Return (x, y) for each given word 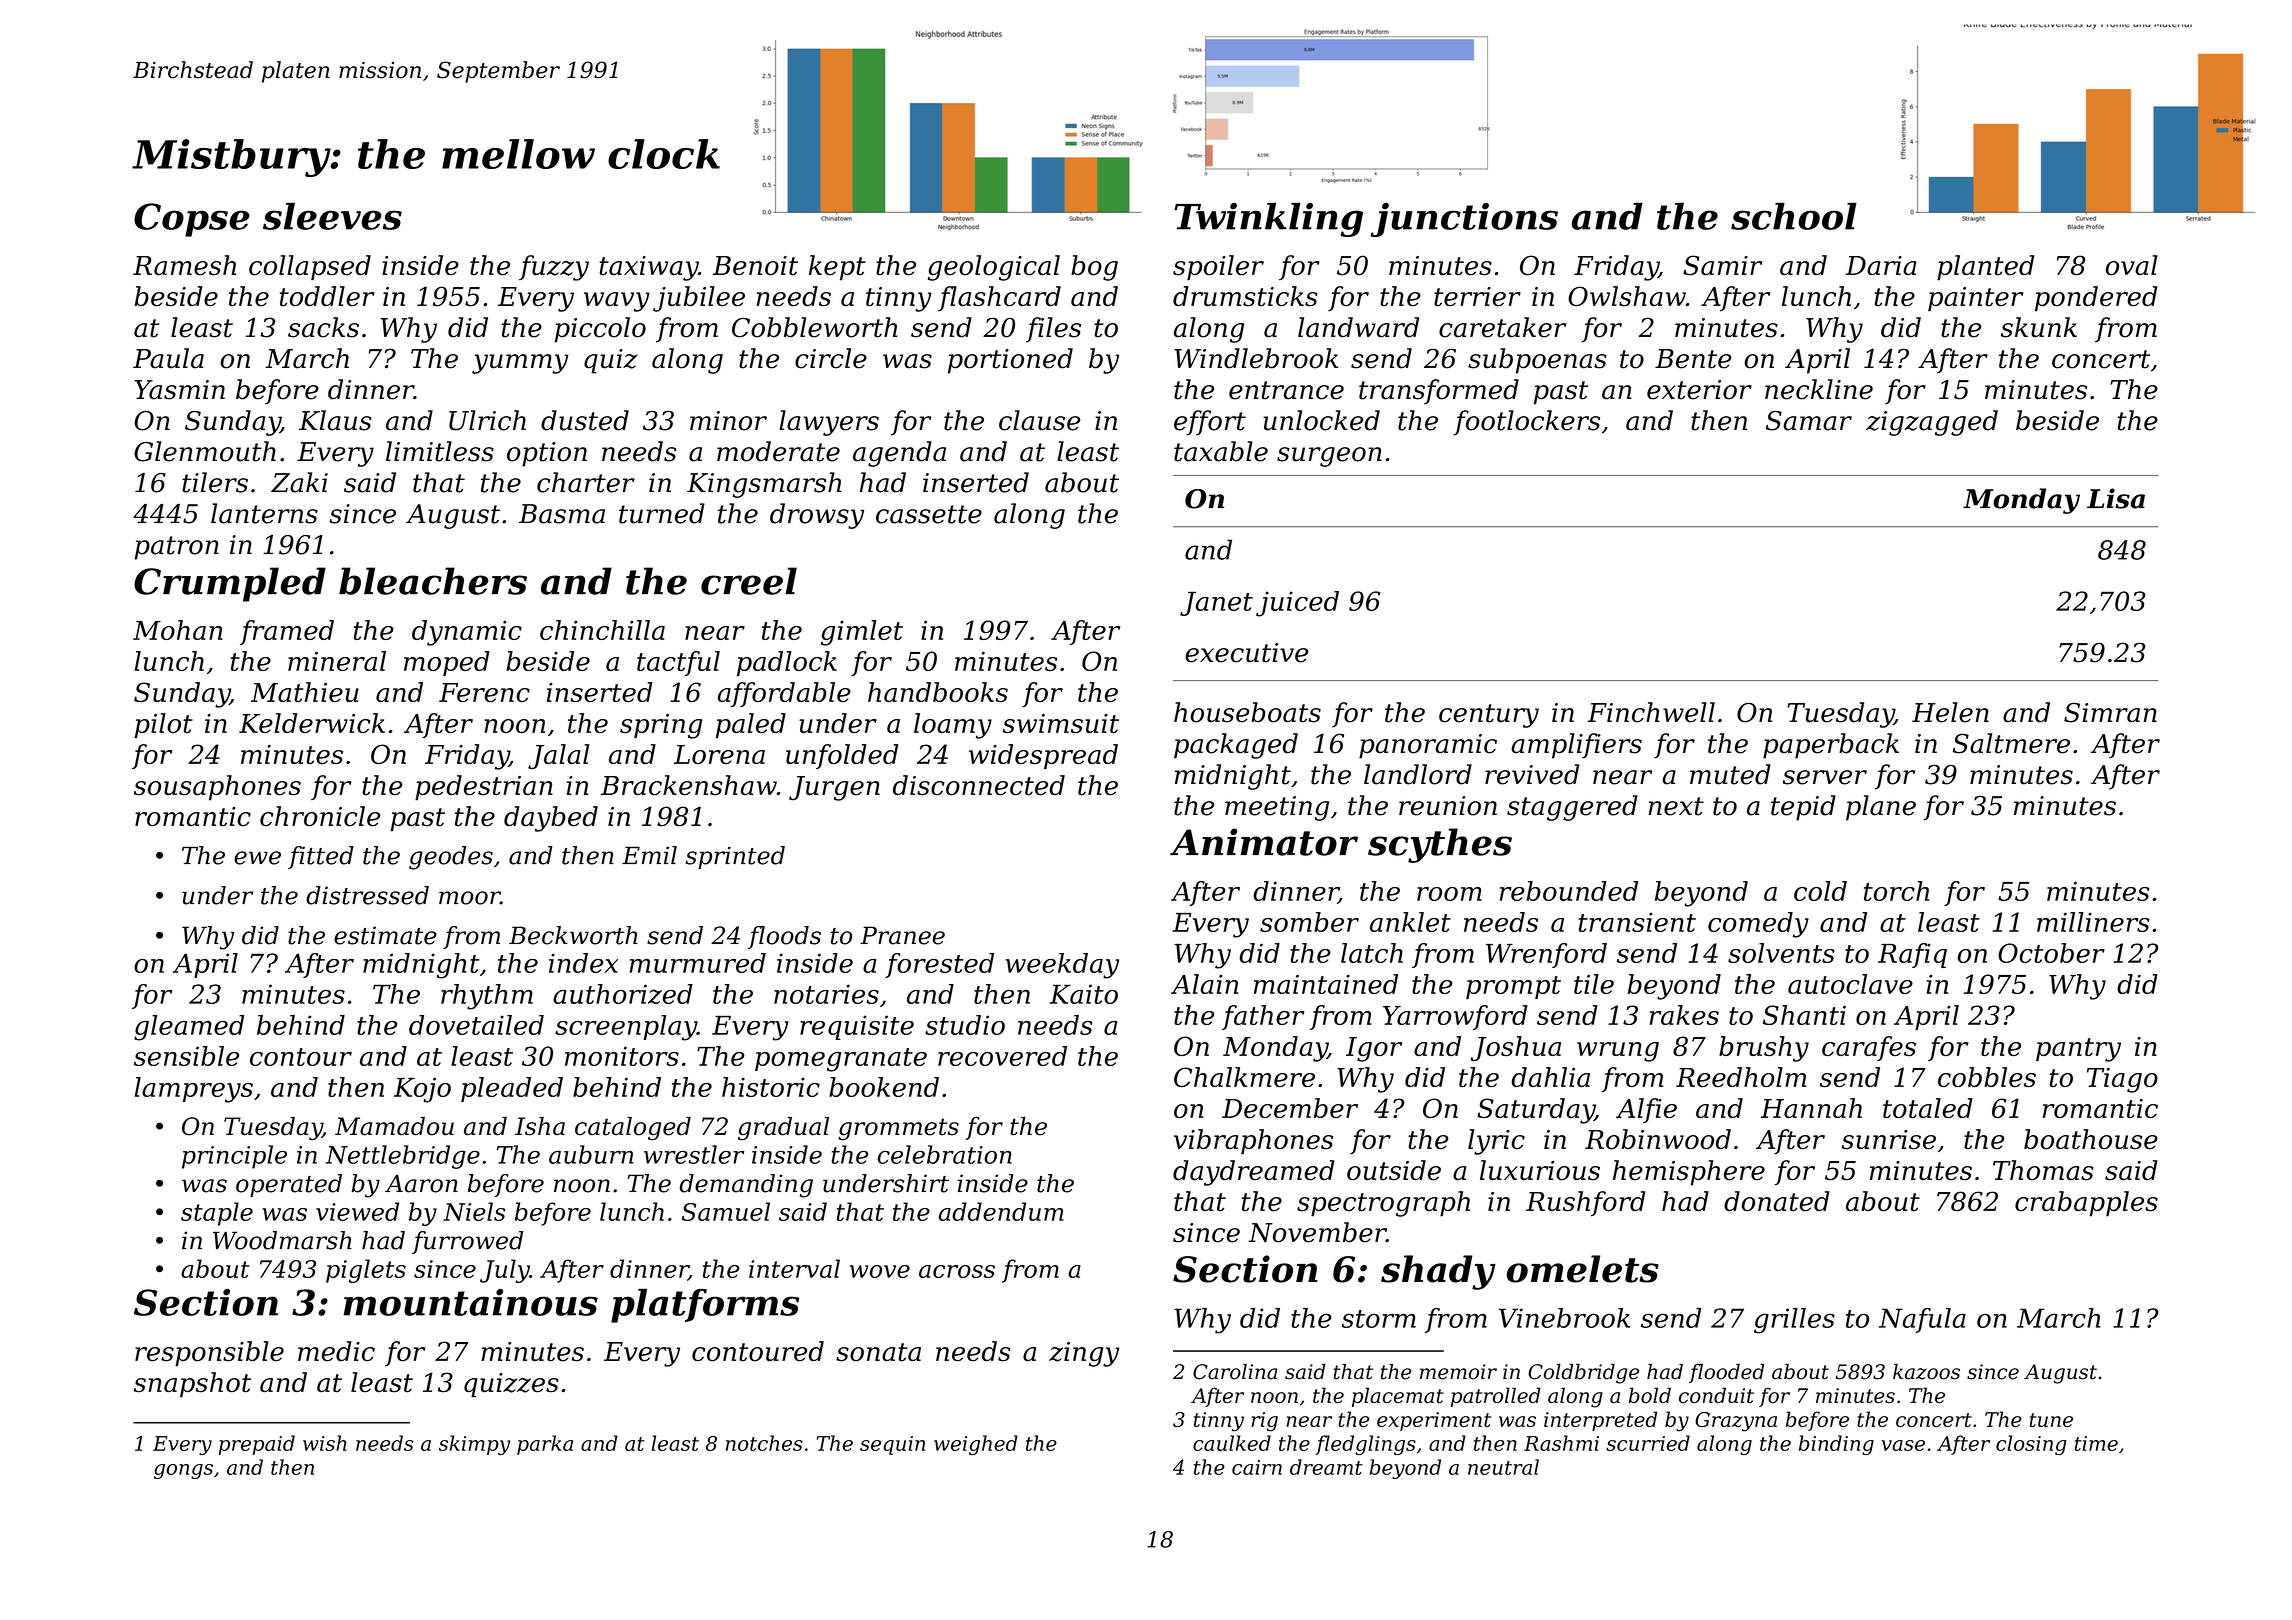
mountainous (470, 1302)
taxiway (649, 268)
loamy (953, 726)
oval (2132, 265)
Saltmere (2011, 743)
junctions (1464, 220)
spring (661, 726)
